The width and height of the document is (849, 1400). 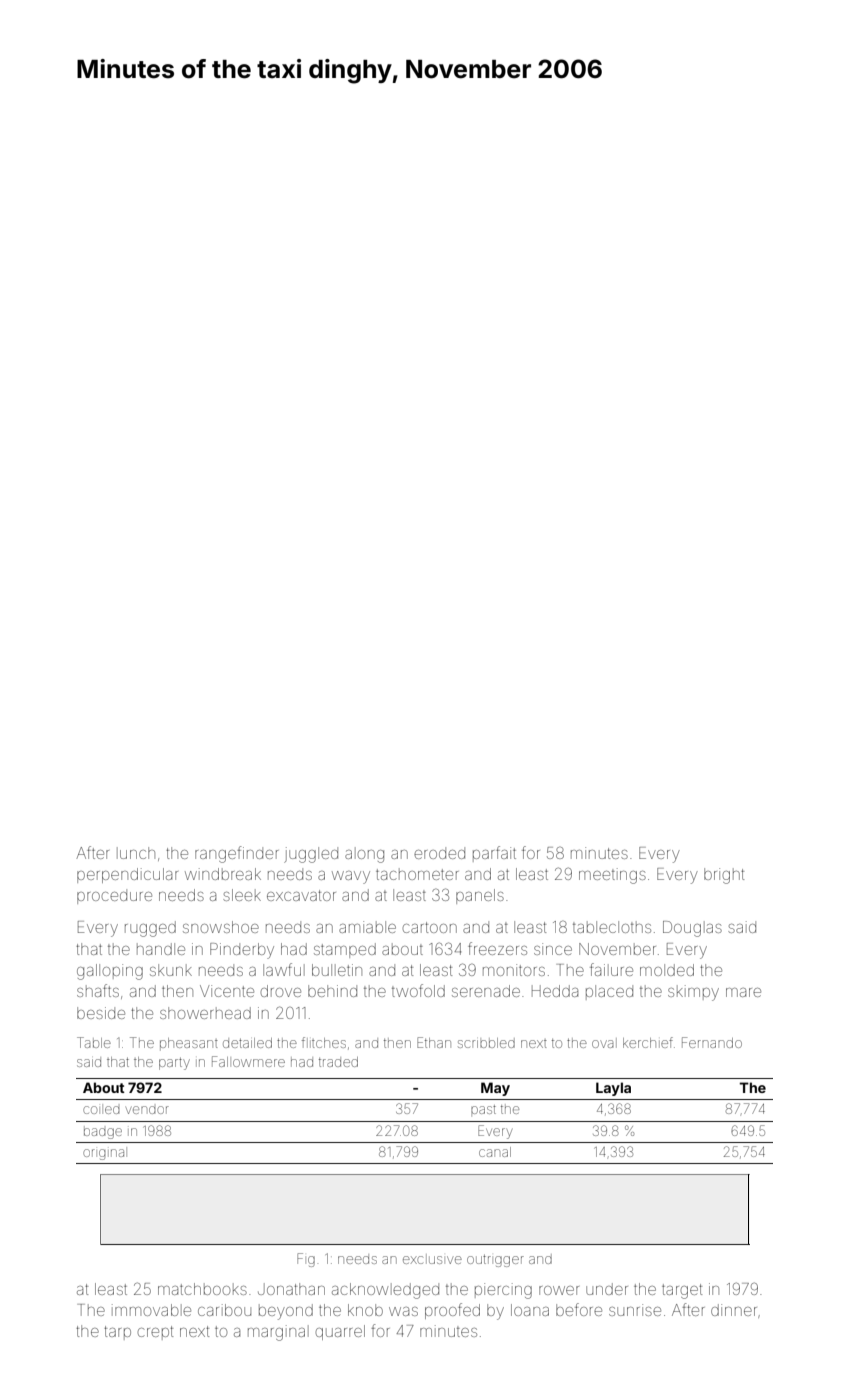 I want to click on traded, so click(x=338, y=1062).
